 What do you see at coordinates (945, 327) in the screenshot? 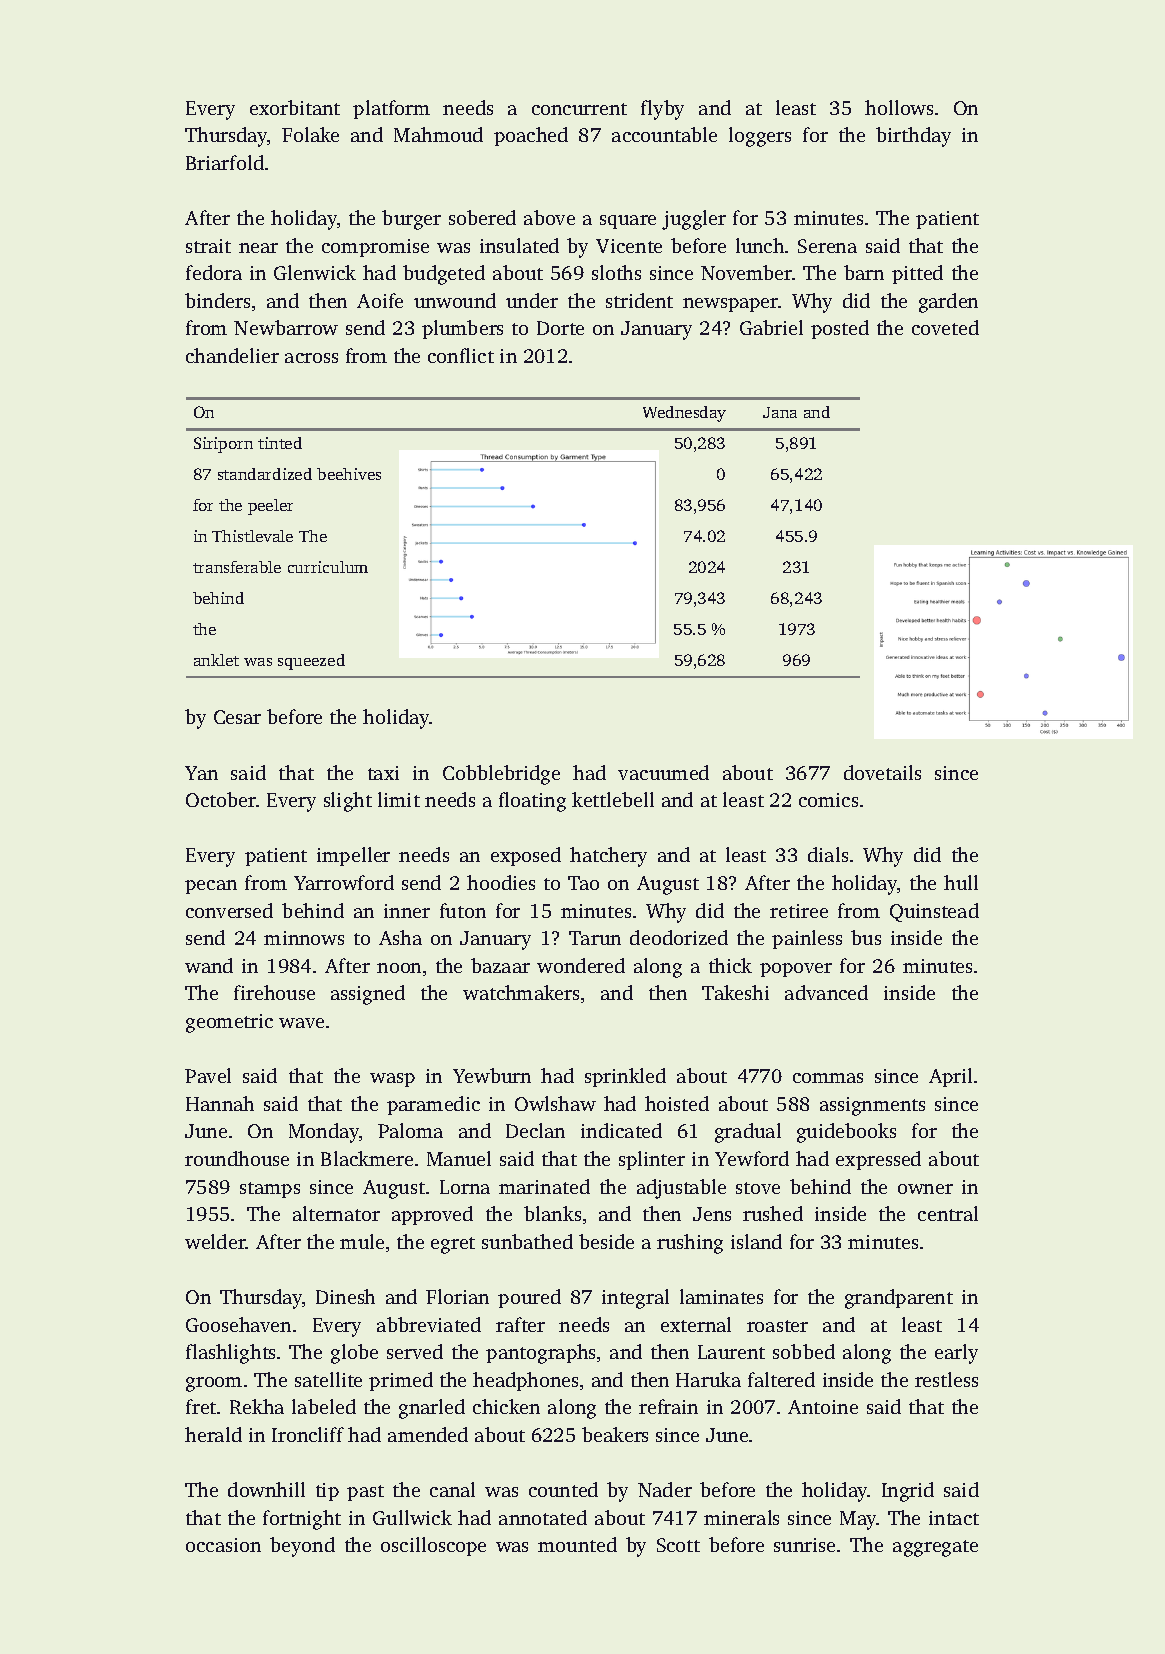
I see `coveted` at bounding box center [945, 327].
